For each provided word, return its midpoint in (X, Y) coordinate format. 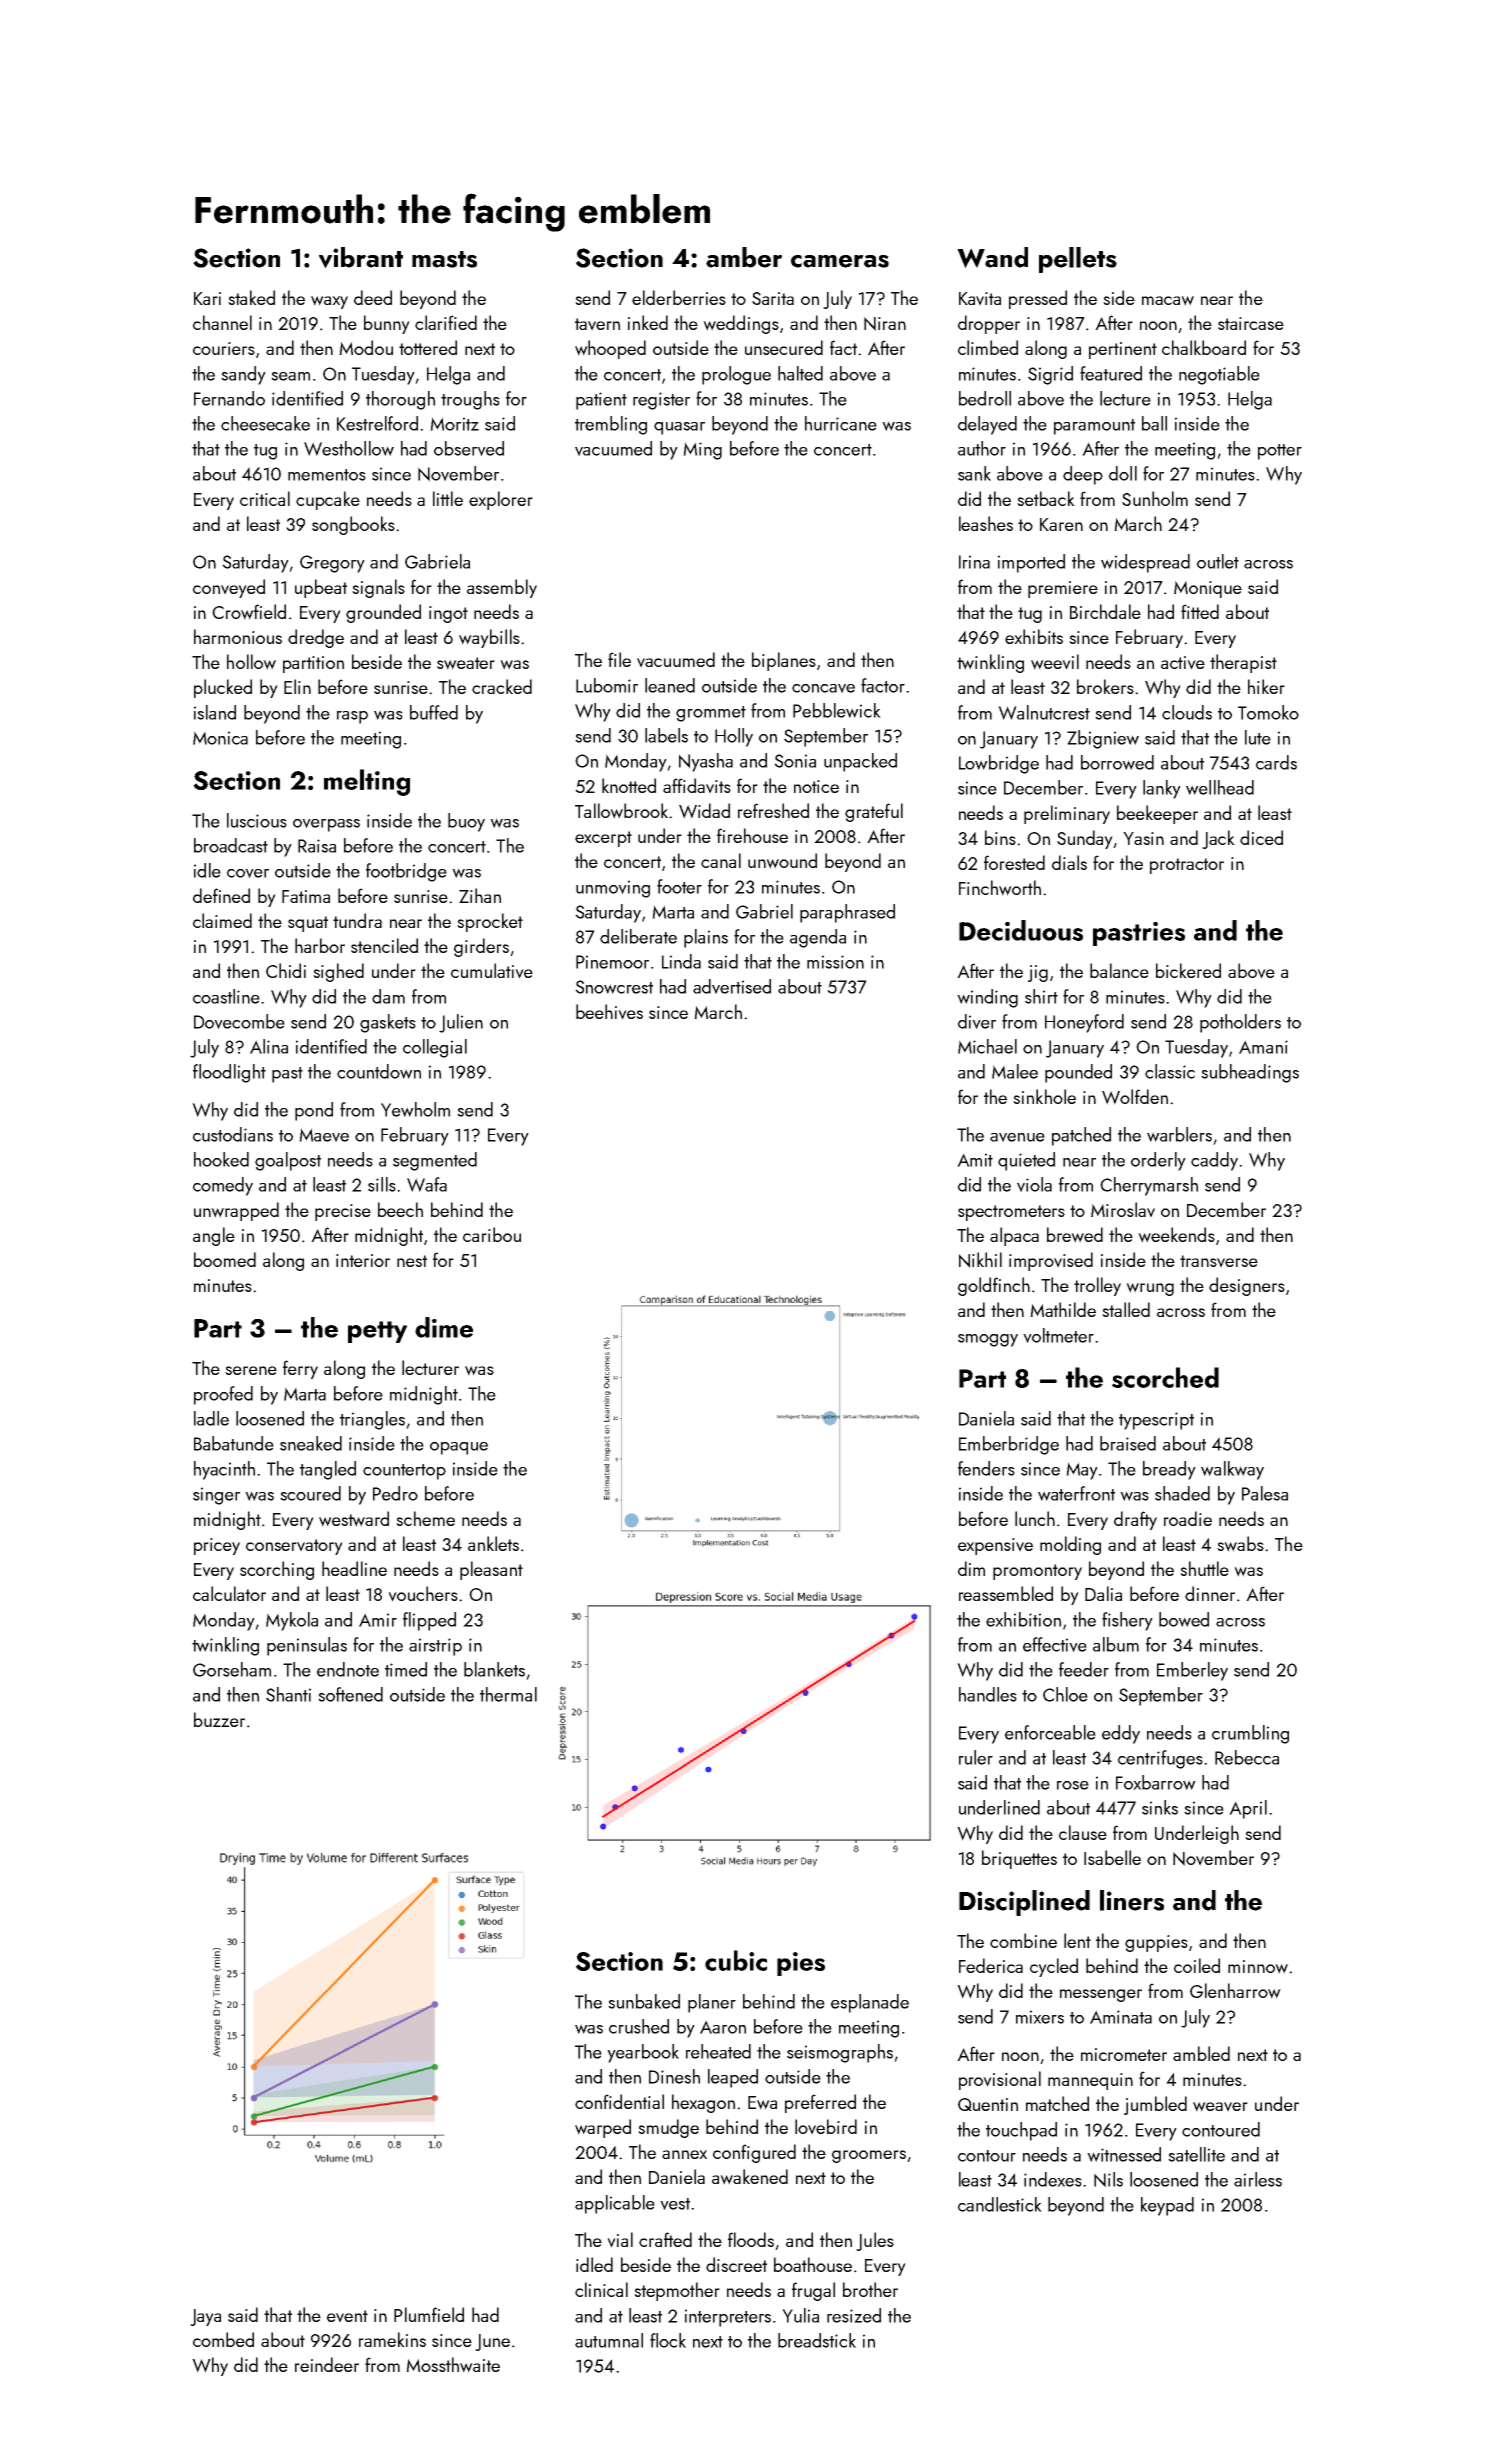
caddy (1214, 1161)
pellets (1078, 260)
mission (835, 962)
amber (744, 257)
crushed (639, 2026)
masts (444, 259)
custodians (233, 1134)
